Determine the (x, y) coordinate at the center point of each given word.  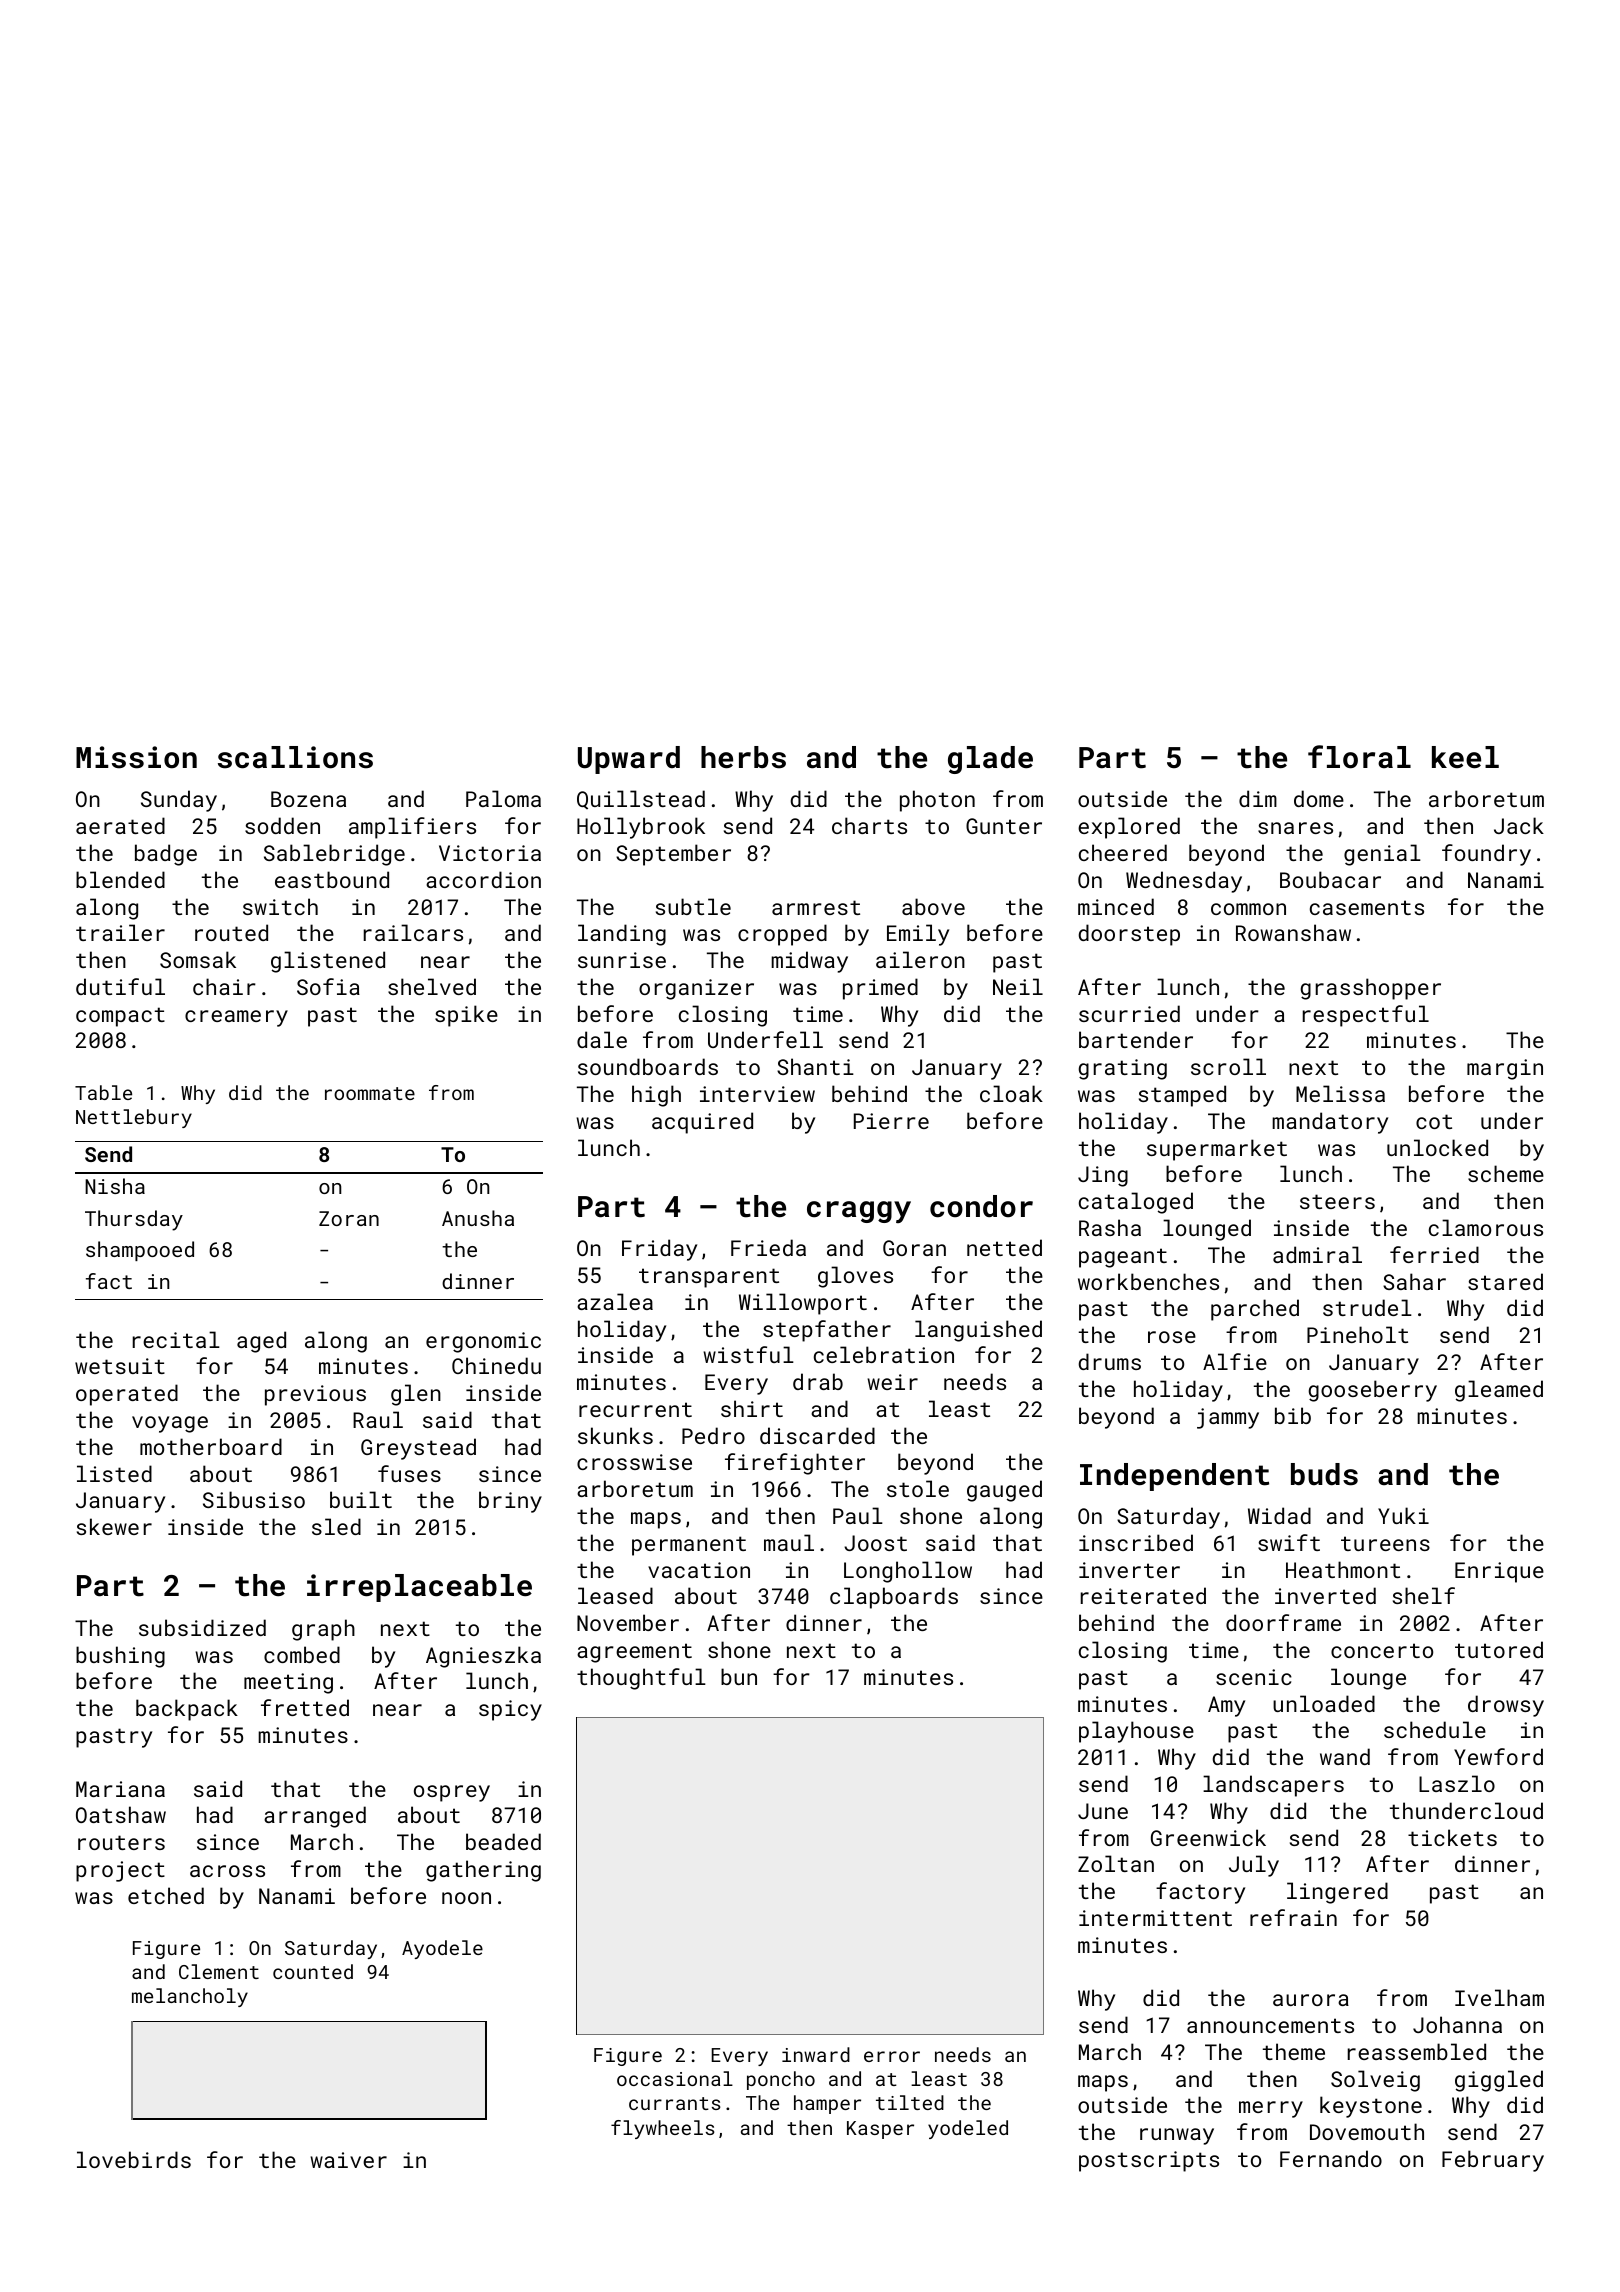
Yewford (1498, 1756)
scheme (1506, 1173)
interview (757, 1094)
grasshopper (1370, 989)
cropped (782, 935)
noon (466, 1898)
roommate (370, 1093)
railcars (413, 932)
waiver (348, 2160)
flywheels (663, 2129)
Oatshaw (121, 1814)
